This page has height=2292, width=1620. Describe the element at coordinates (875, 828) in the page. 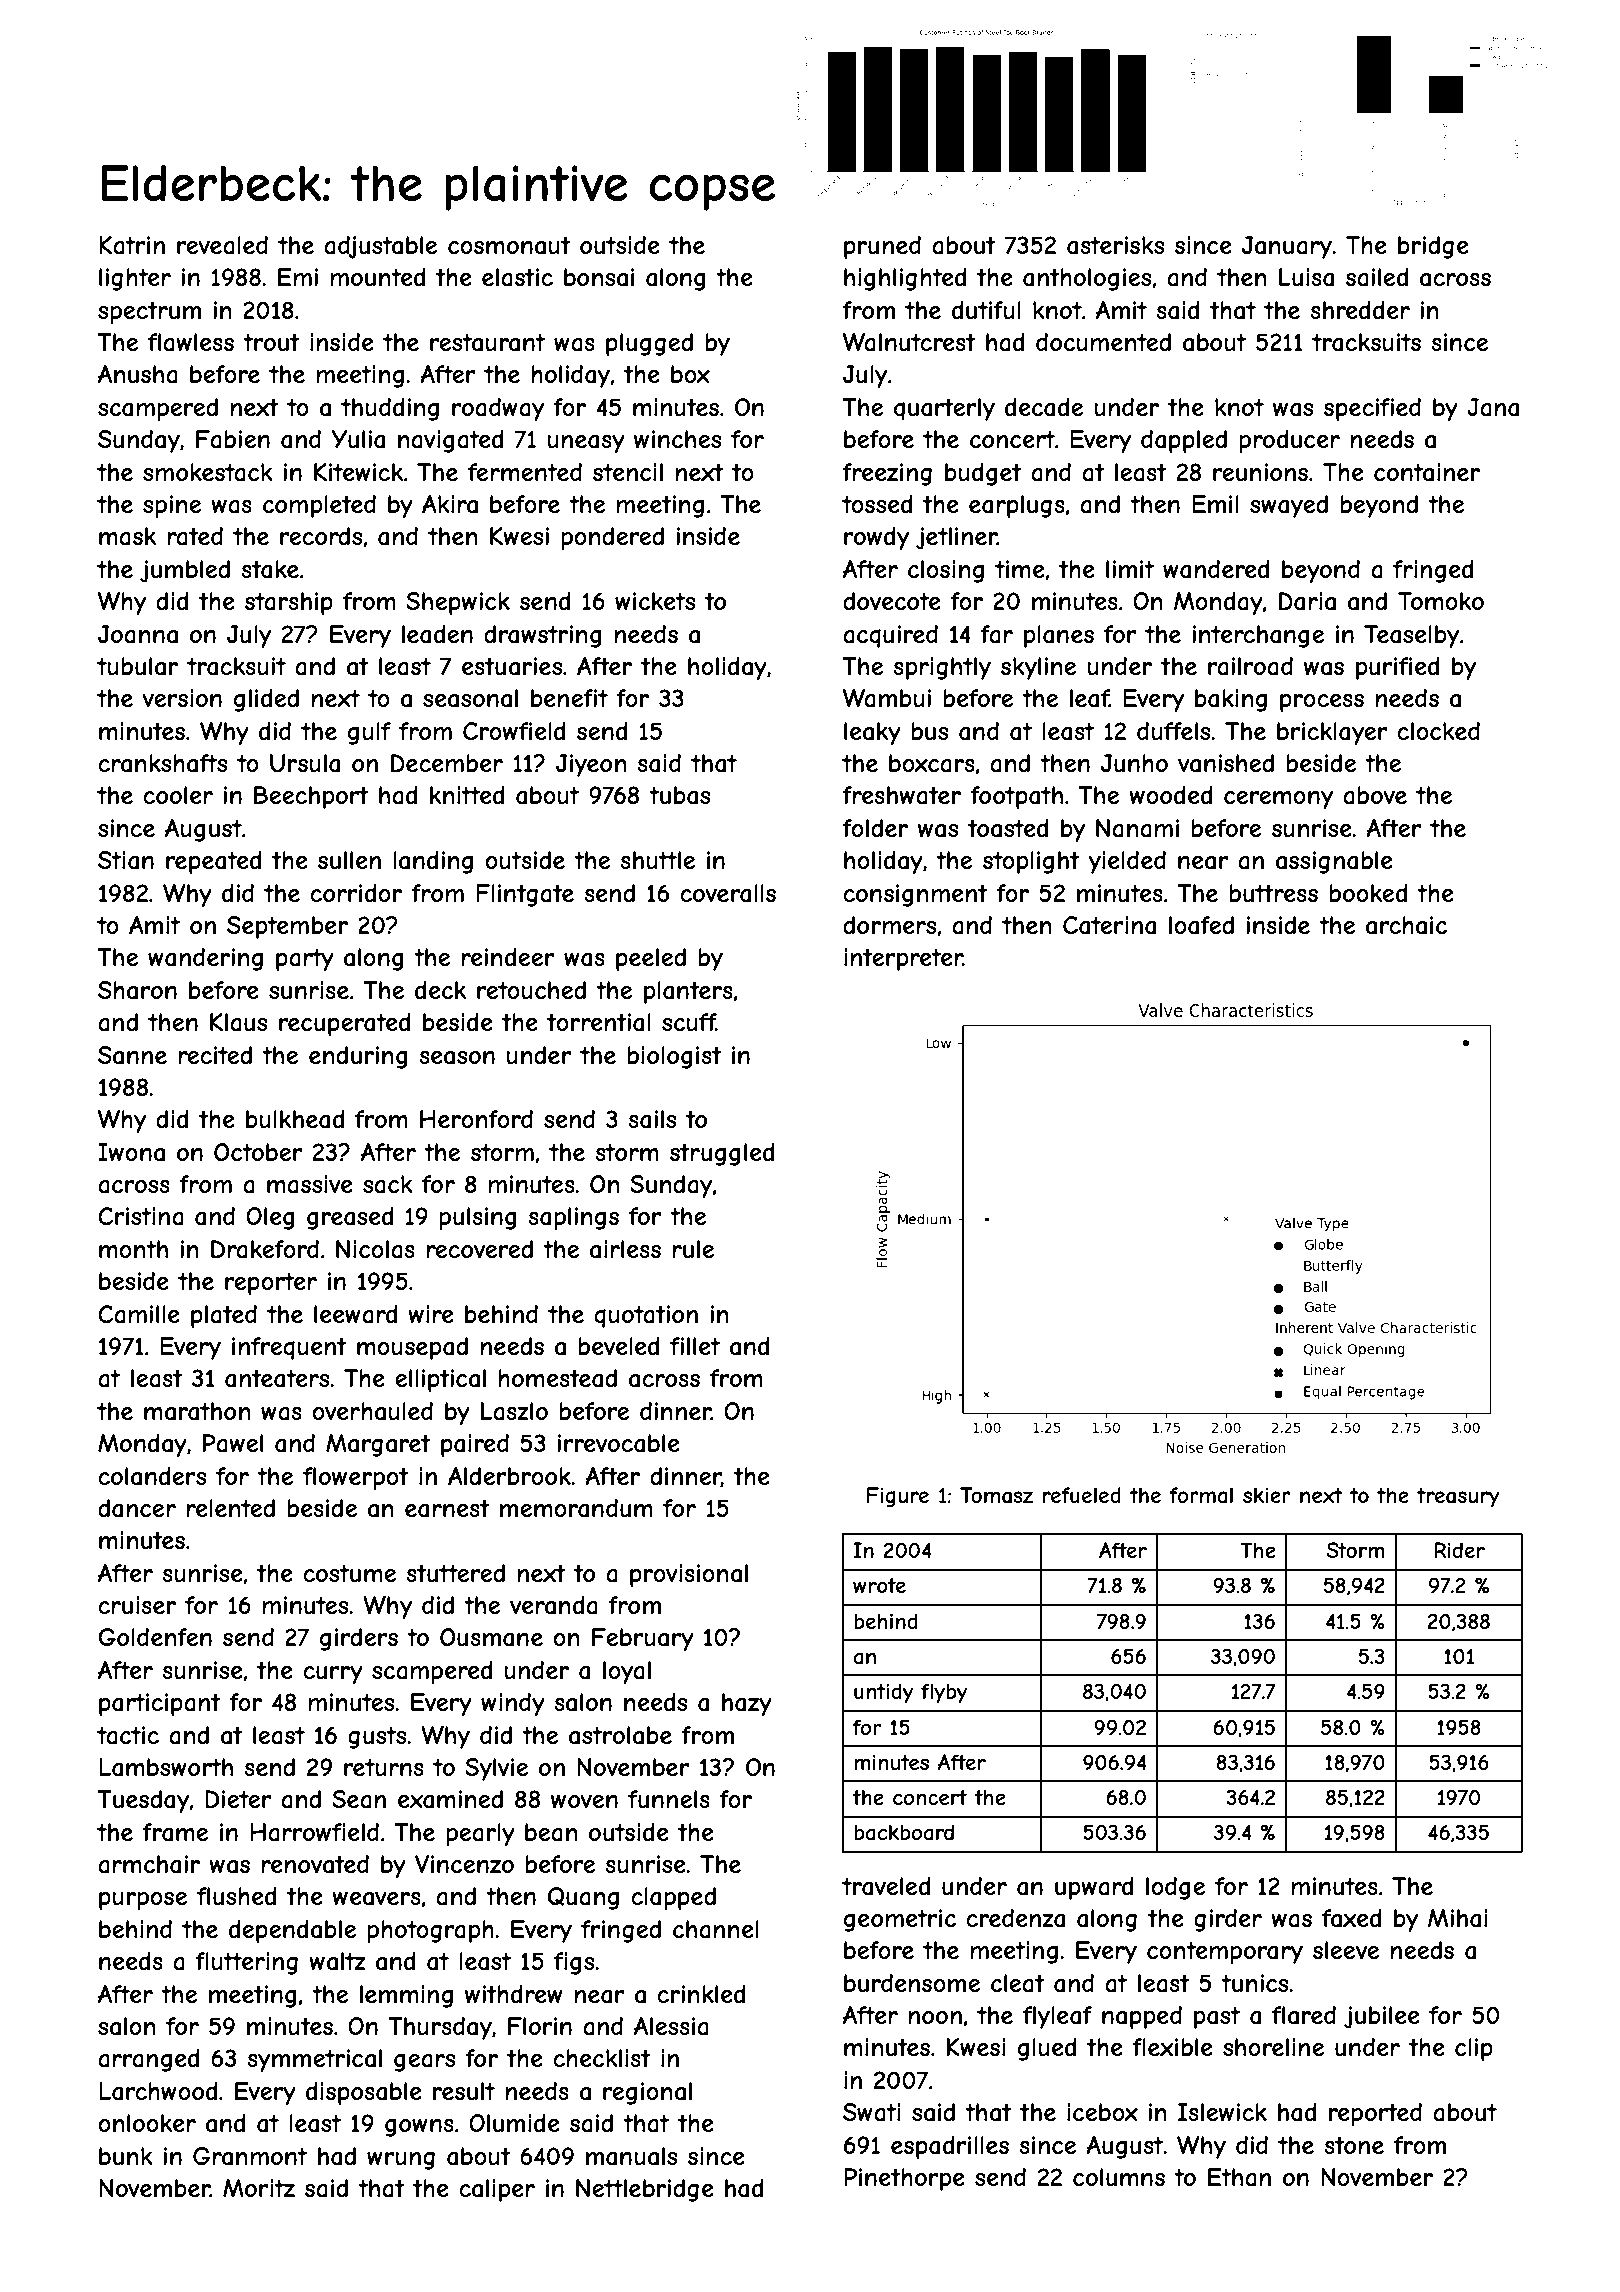

I see `folder` at that location.
